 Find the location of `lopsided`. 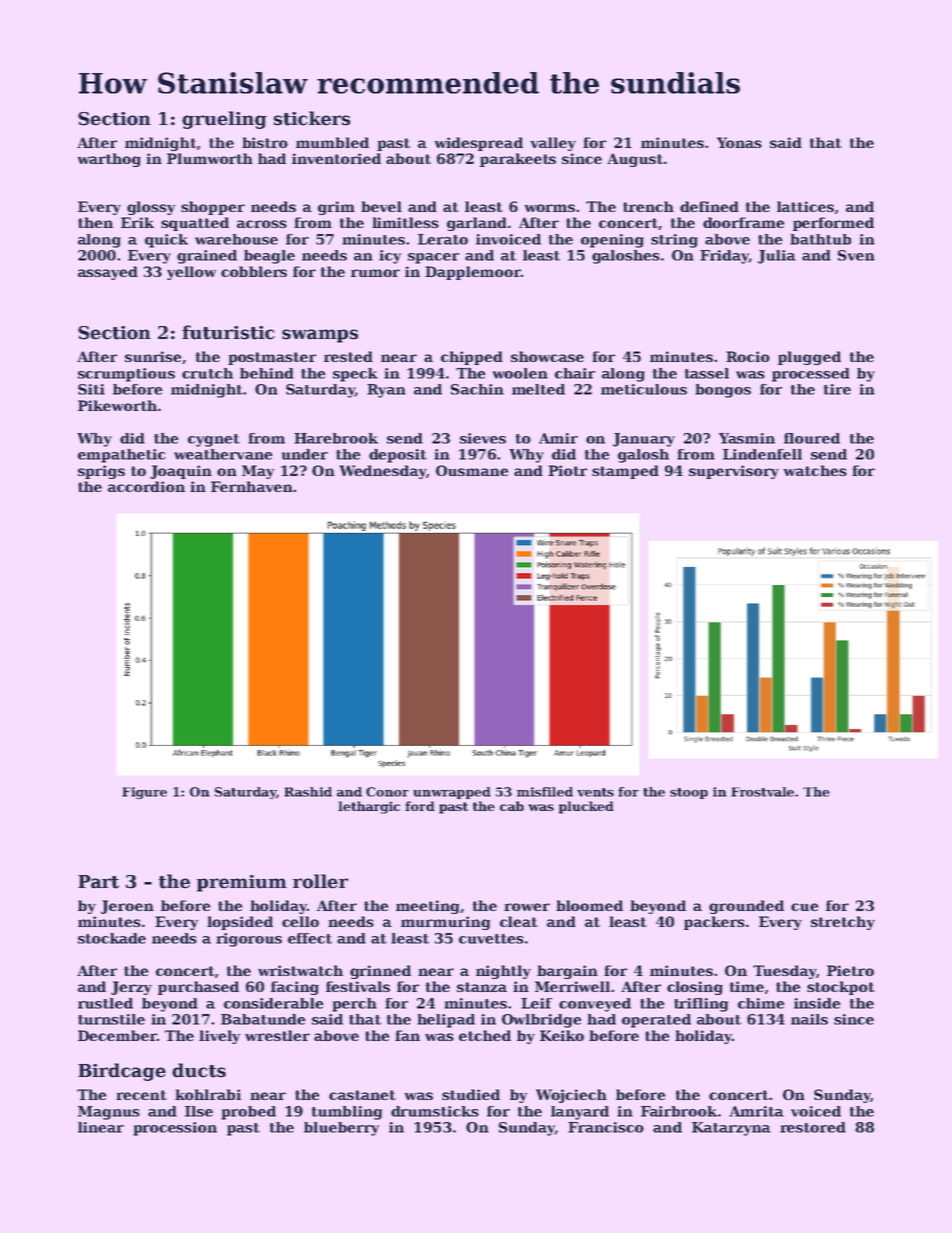

lopsided is located at coordinates (240, 923).
